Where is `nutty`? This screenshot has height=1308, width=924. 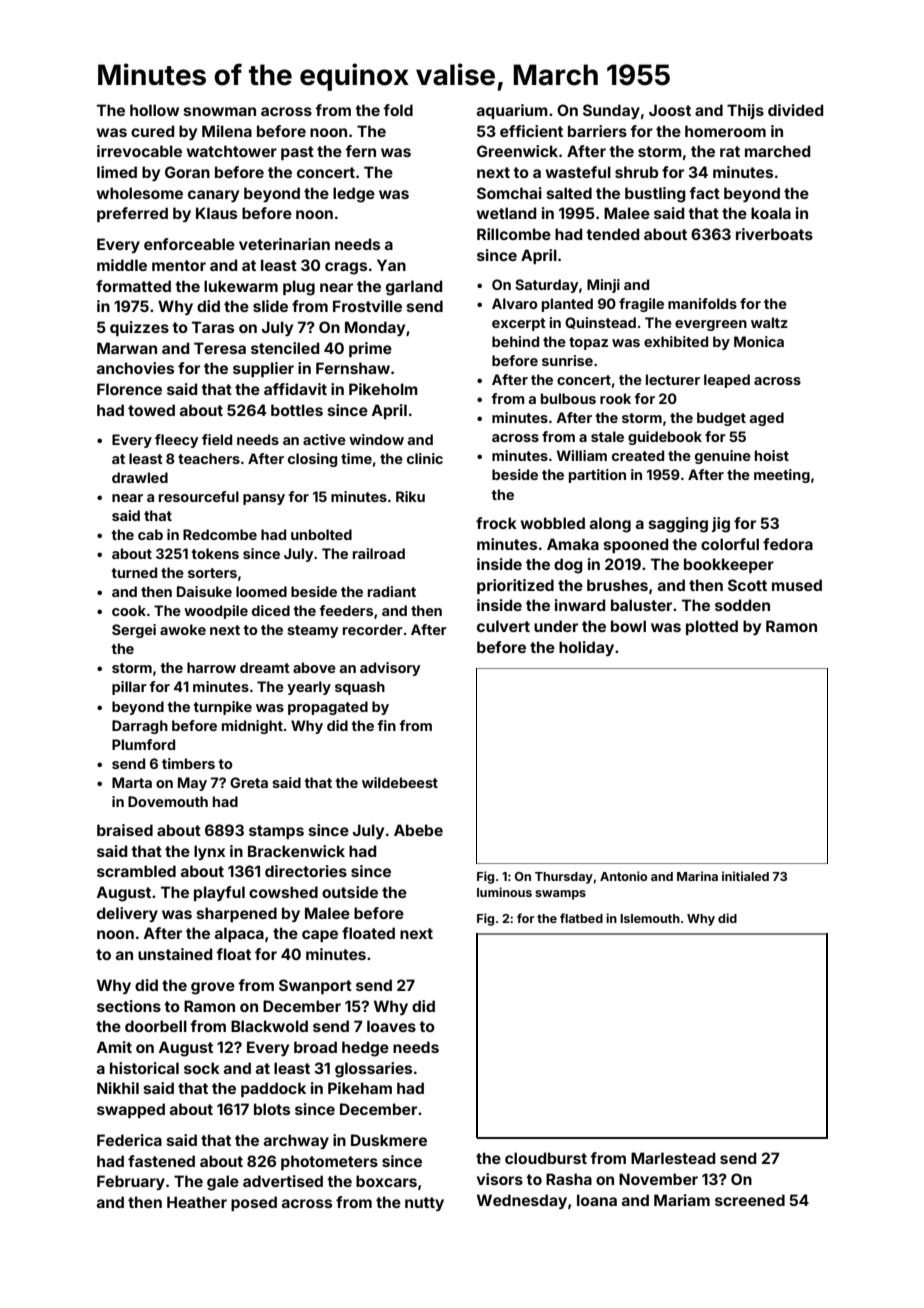 nutty is located at coordinates (424, 1204).
